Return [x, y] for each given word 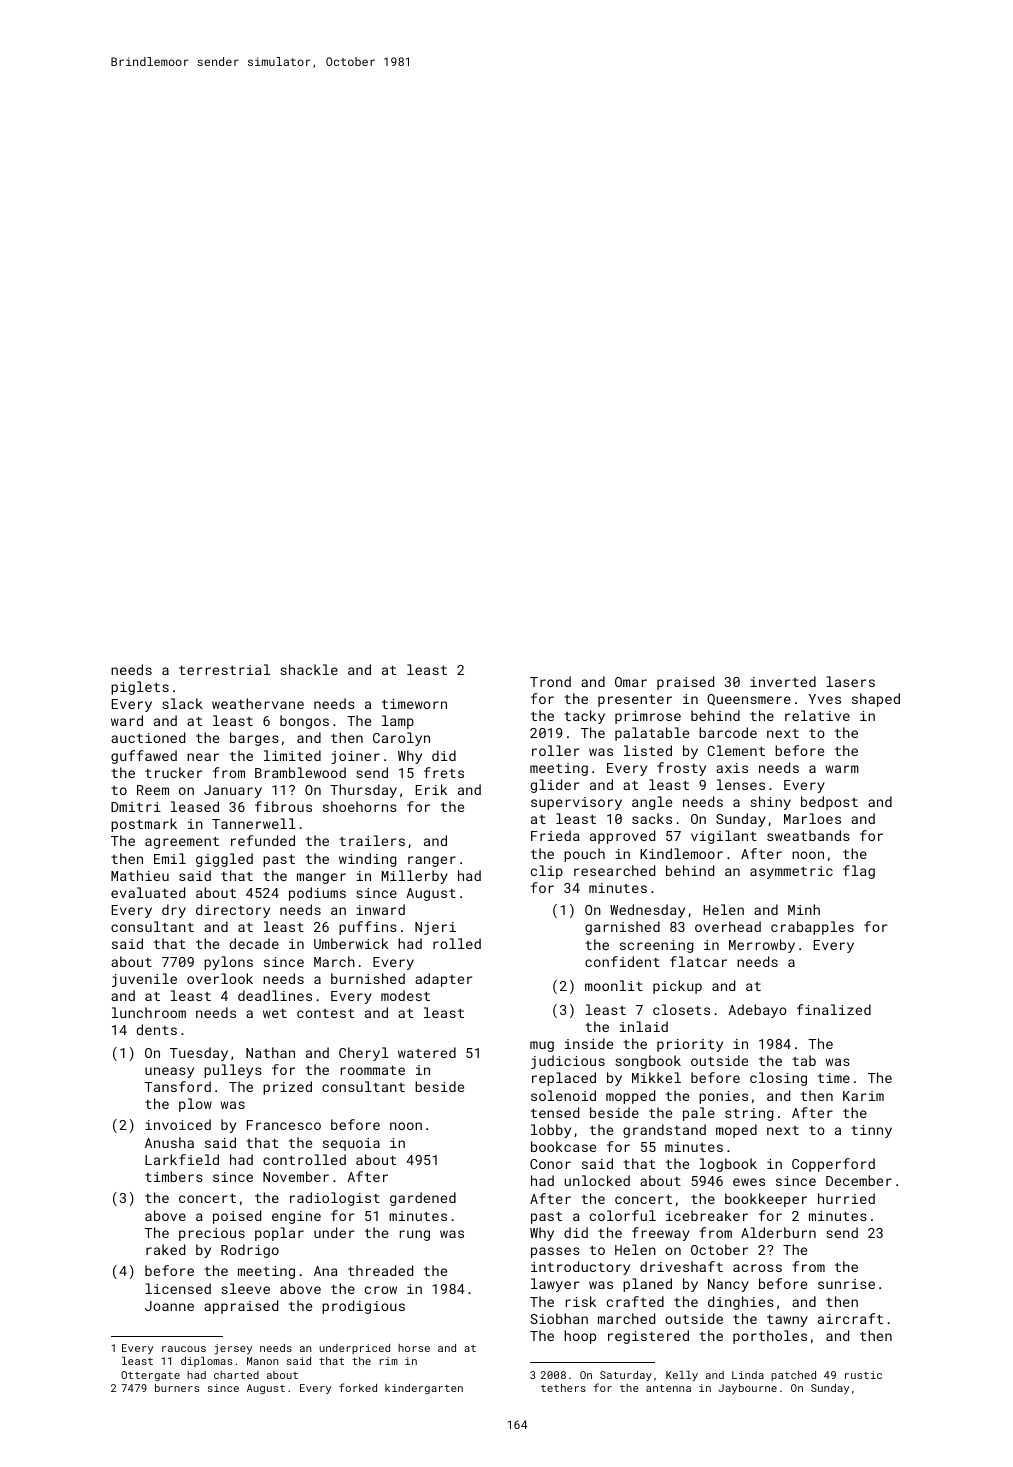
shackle [309, 669]
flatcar [698, 961]
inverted [783, 681]
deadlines [275, 995]
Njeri [435, 928]
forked [358, 1387]
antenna [668, 1388]
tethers [563, 1388]
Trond [550, 681]
